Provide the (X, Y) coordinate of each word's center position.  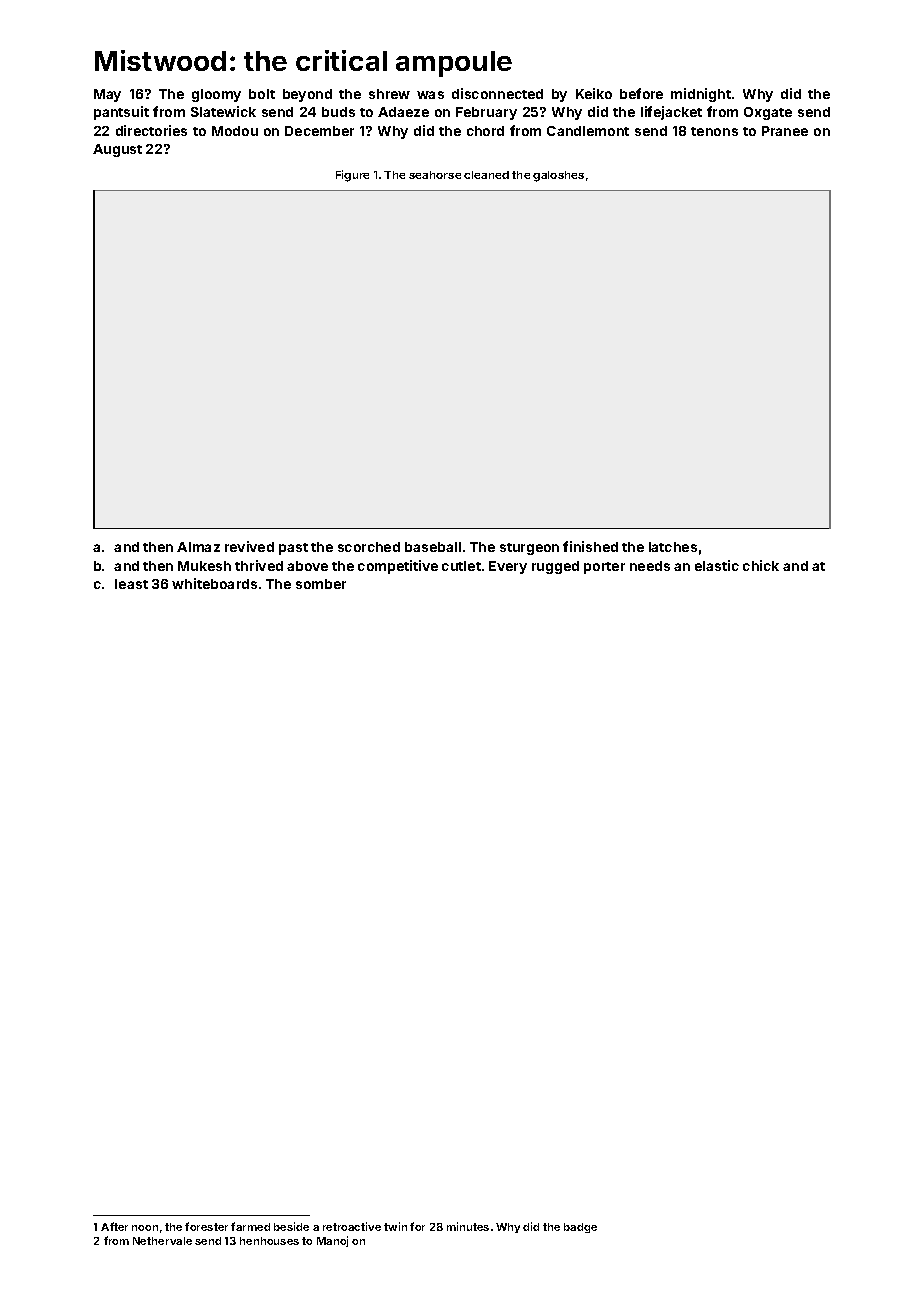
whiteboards (214, 583)
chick (761, 565)
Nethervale (162, 1241)
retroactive (352, 1226)
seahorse (435, 175)
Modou (235, 131)
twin (395, 1226)
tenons (714, 131)
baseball (433, 547)
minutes (468, 1226)
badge (580, 1228)
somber (321, 584)
